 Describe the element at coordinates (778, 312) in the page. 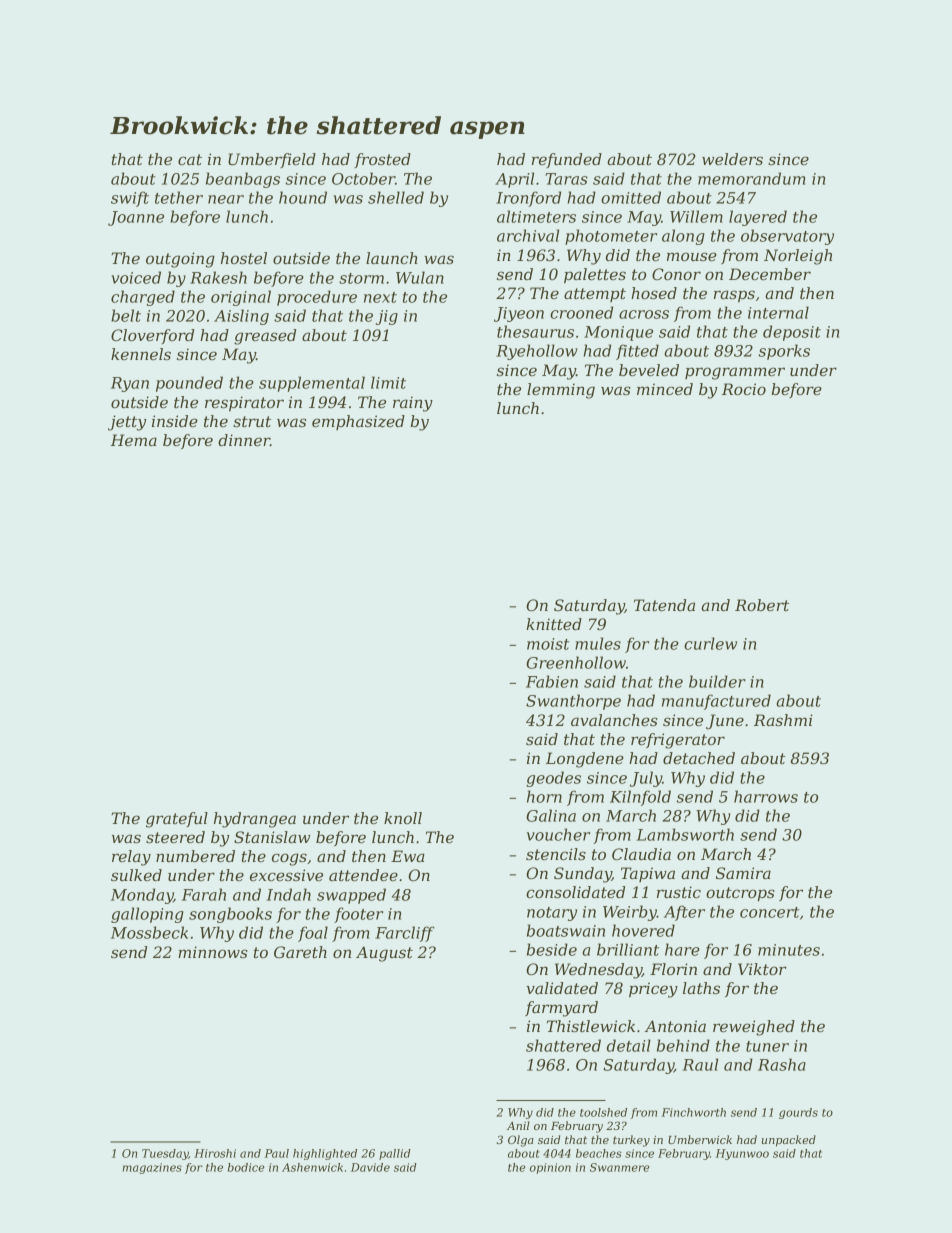

I see `internal` at that location.
